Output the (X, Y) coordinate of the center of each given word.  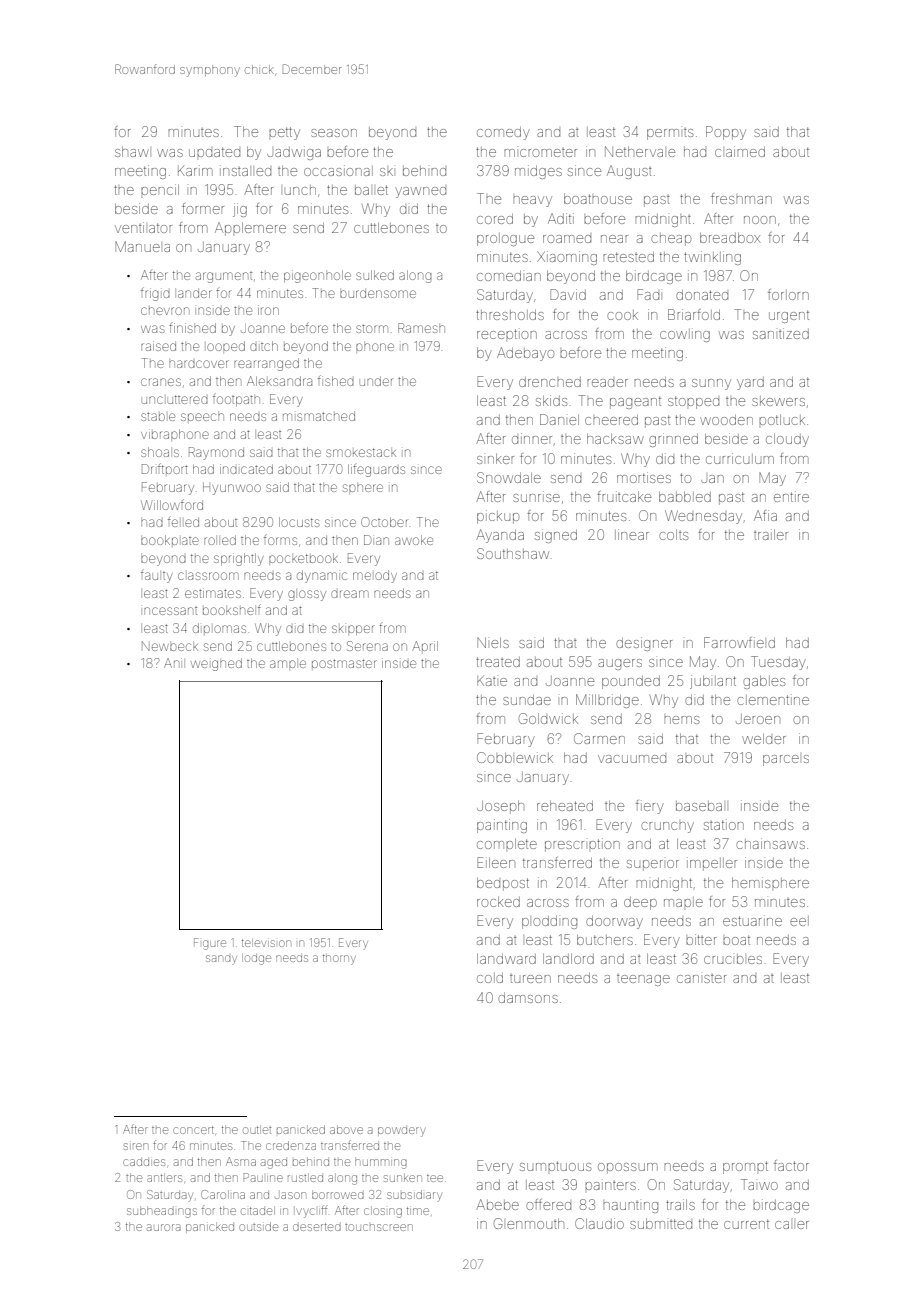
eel (799, 921)
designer (644, 644)
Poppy (726, 133)
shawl (132, 152)
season (334, 133)
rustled (305, 1178)
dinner (532, 438)
